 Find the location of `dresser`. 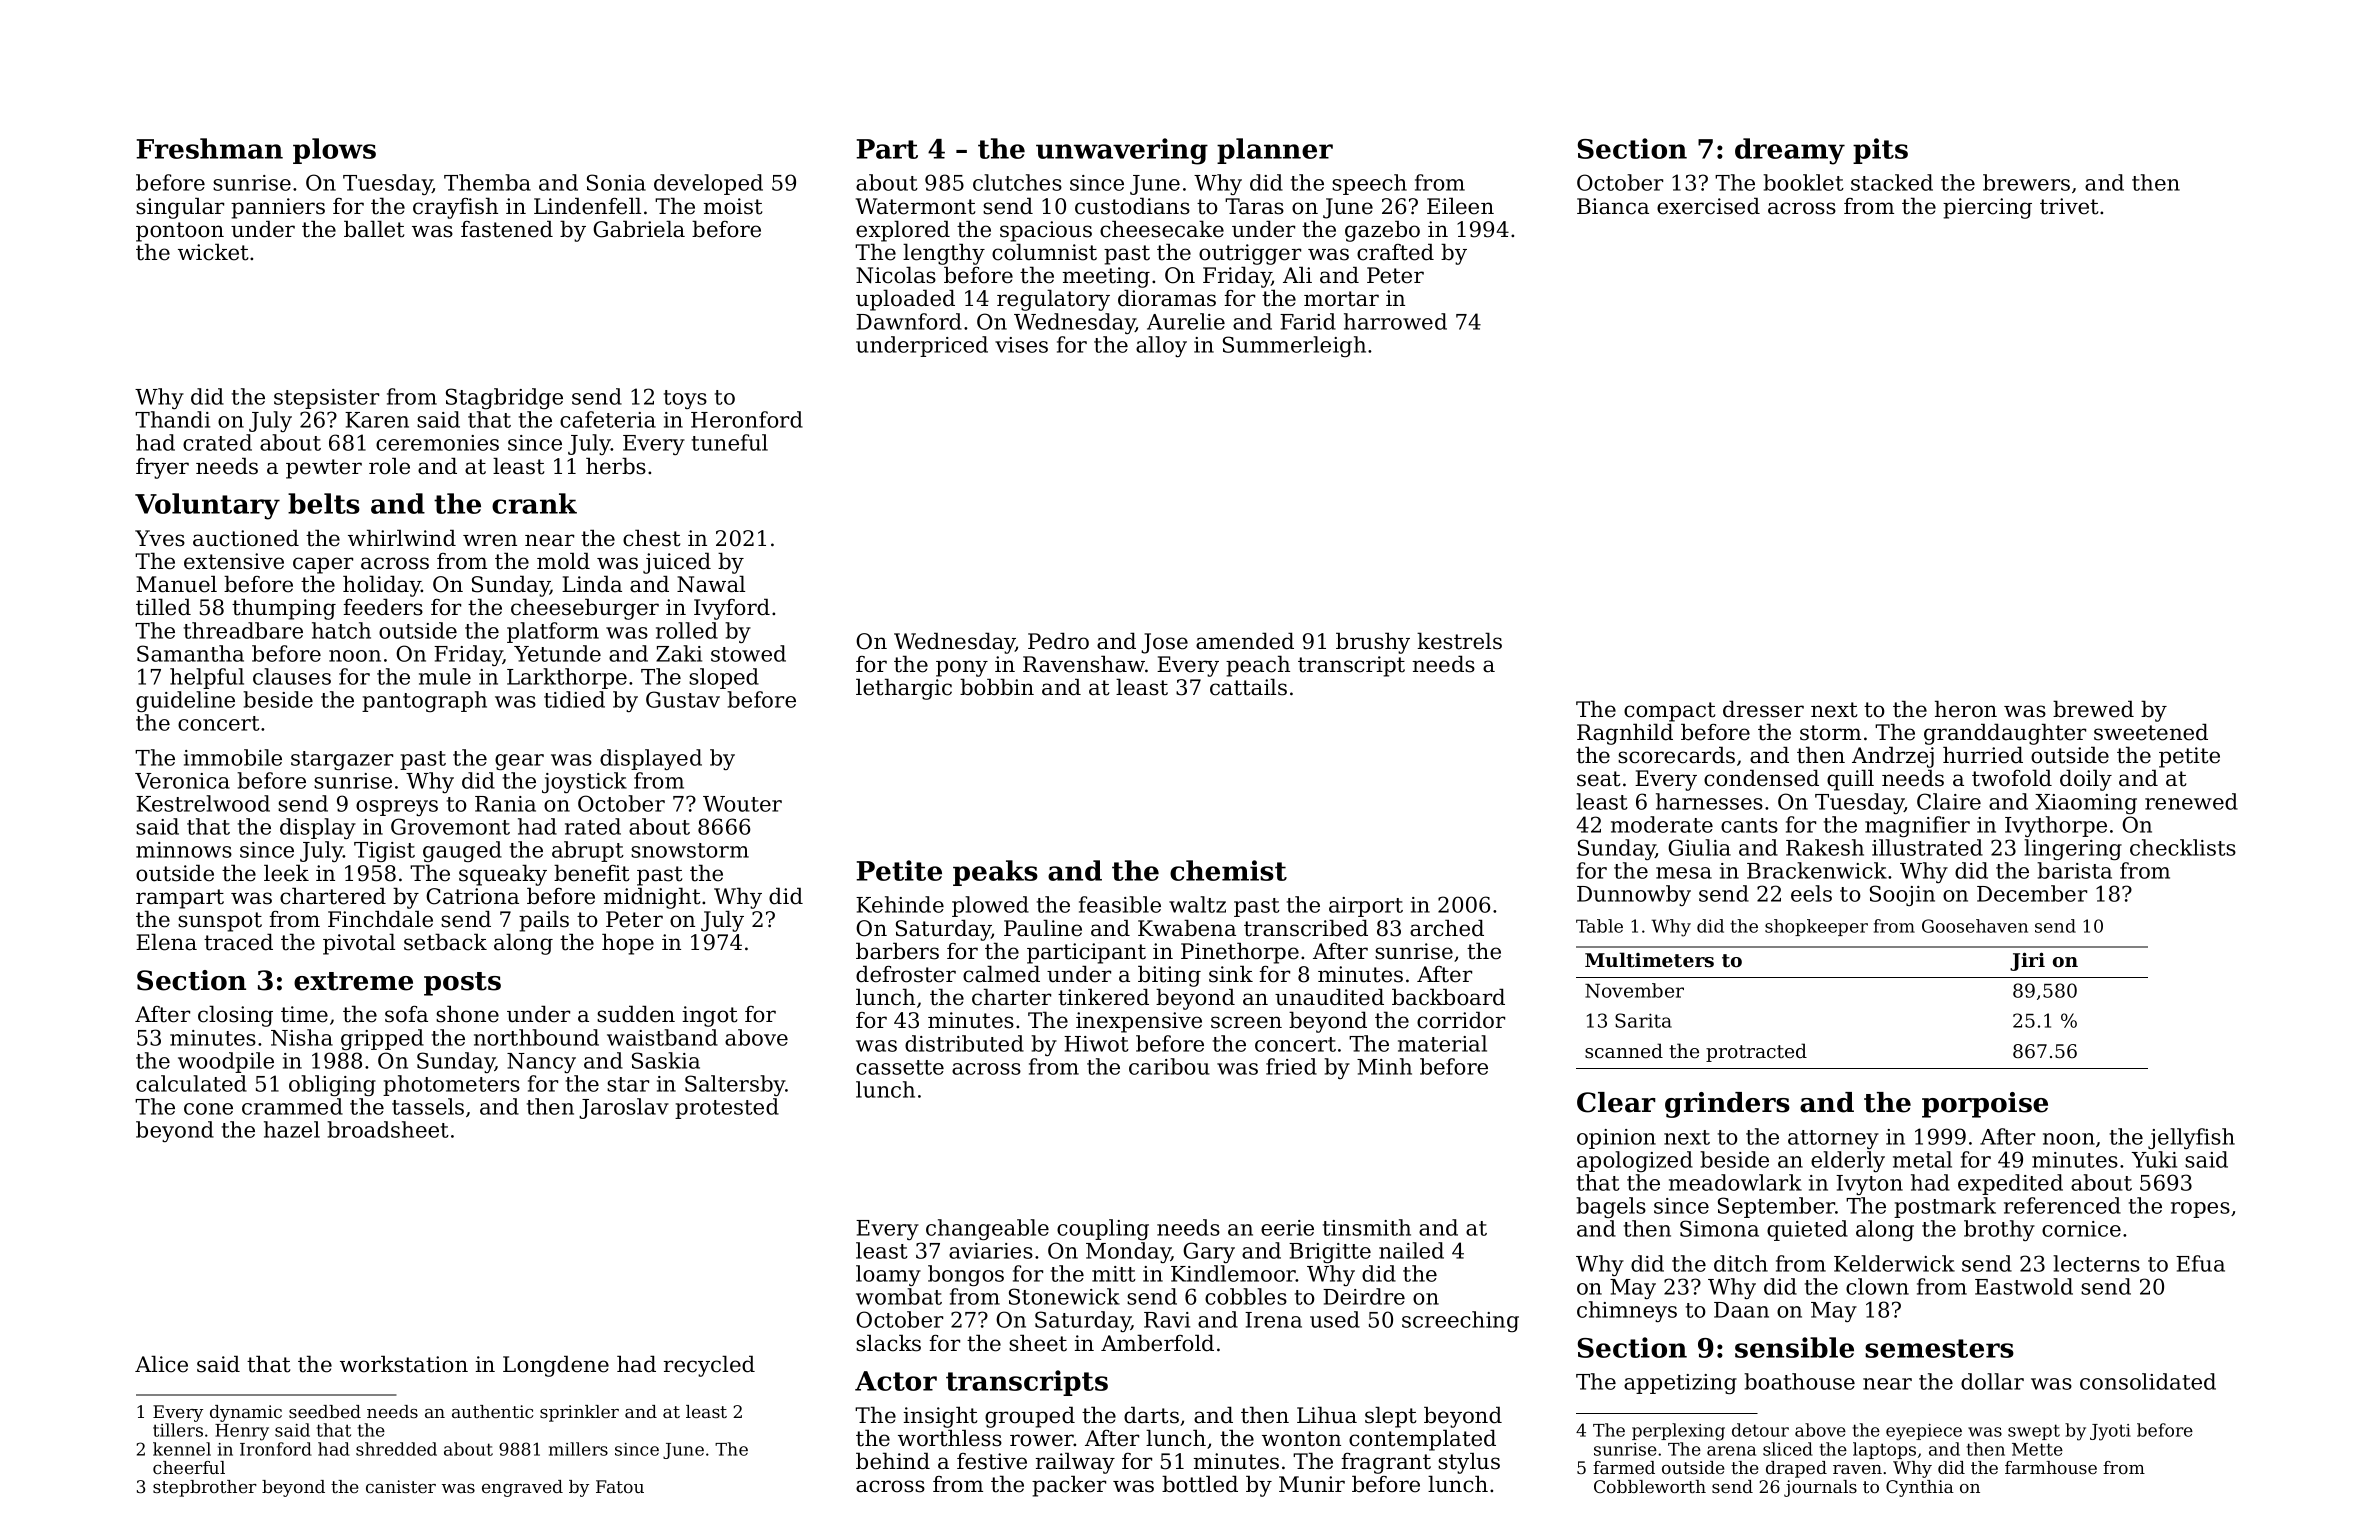

dresser is located at coordinates (1763, 709).
